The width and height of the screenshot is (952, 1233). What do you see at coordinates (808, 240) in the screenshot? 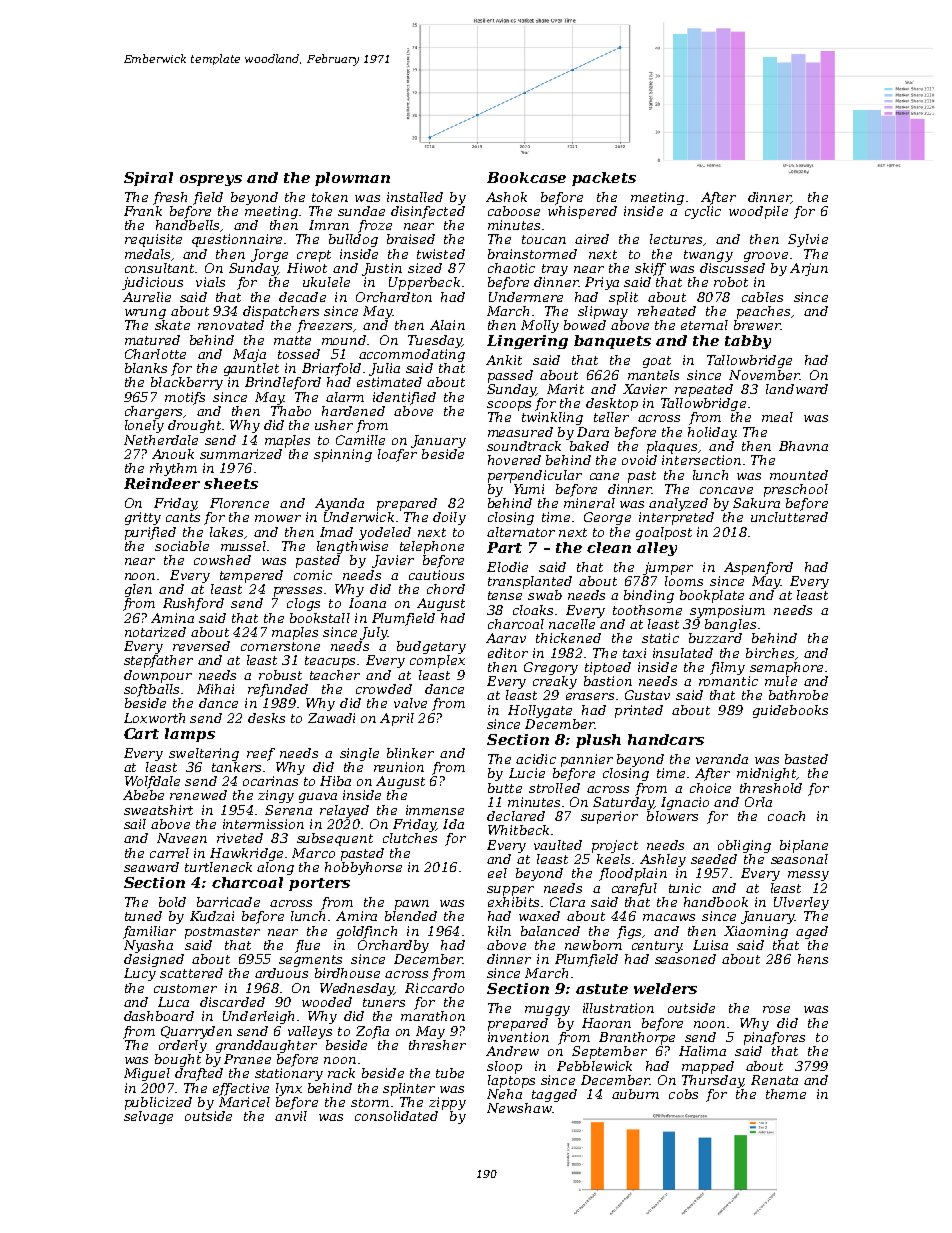
I see `Sylvie` at bounding box center [808, 240].
